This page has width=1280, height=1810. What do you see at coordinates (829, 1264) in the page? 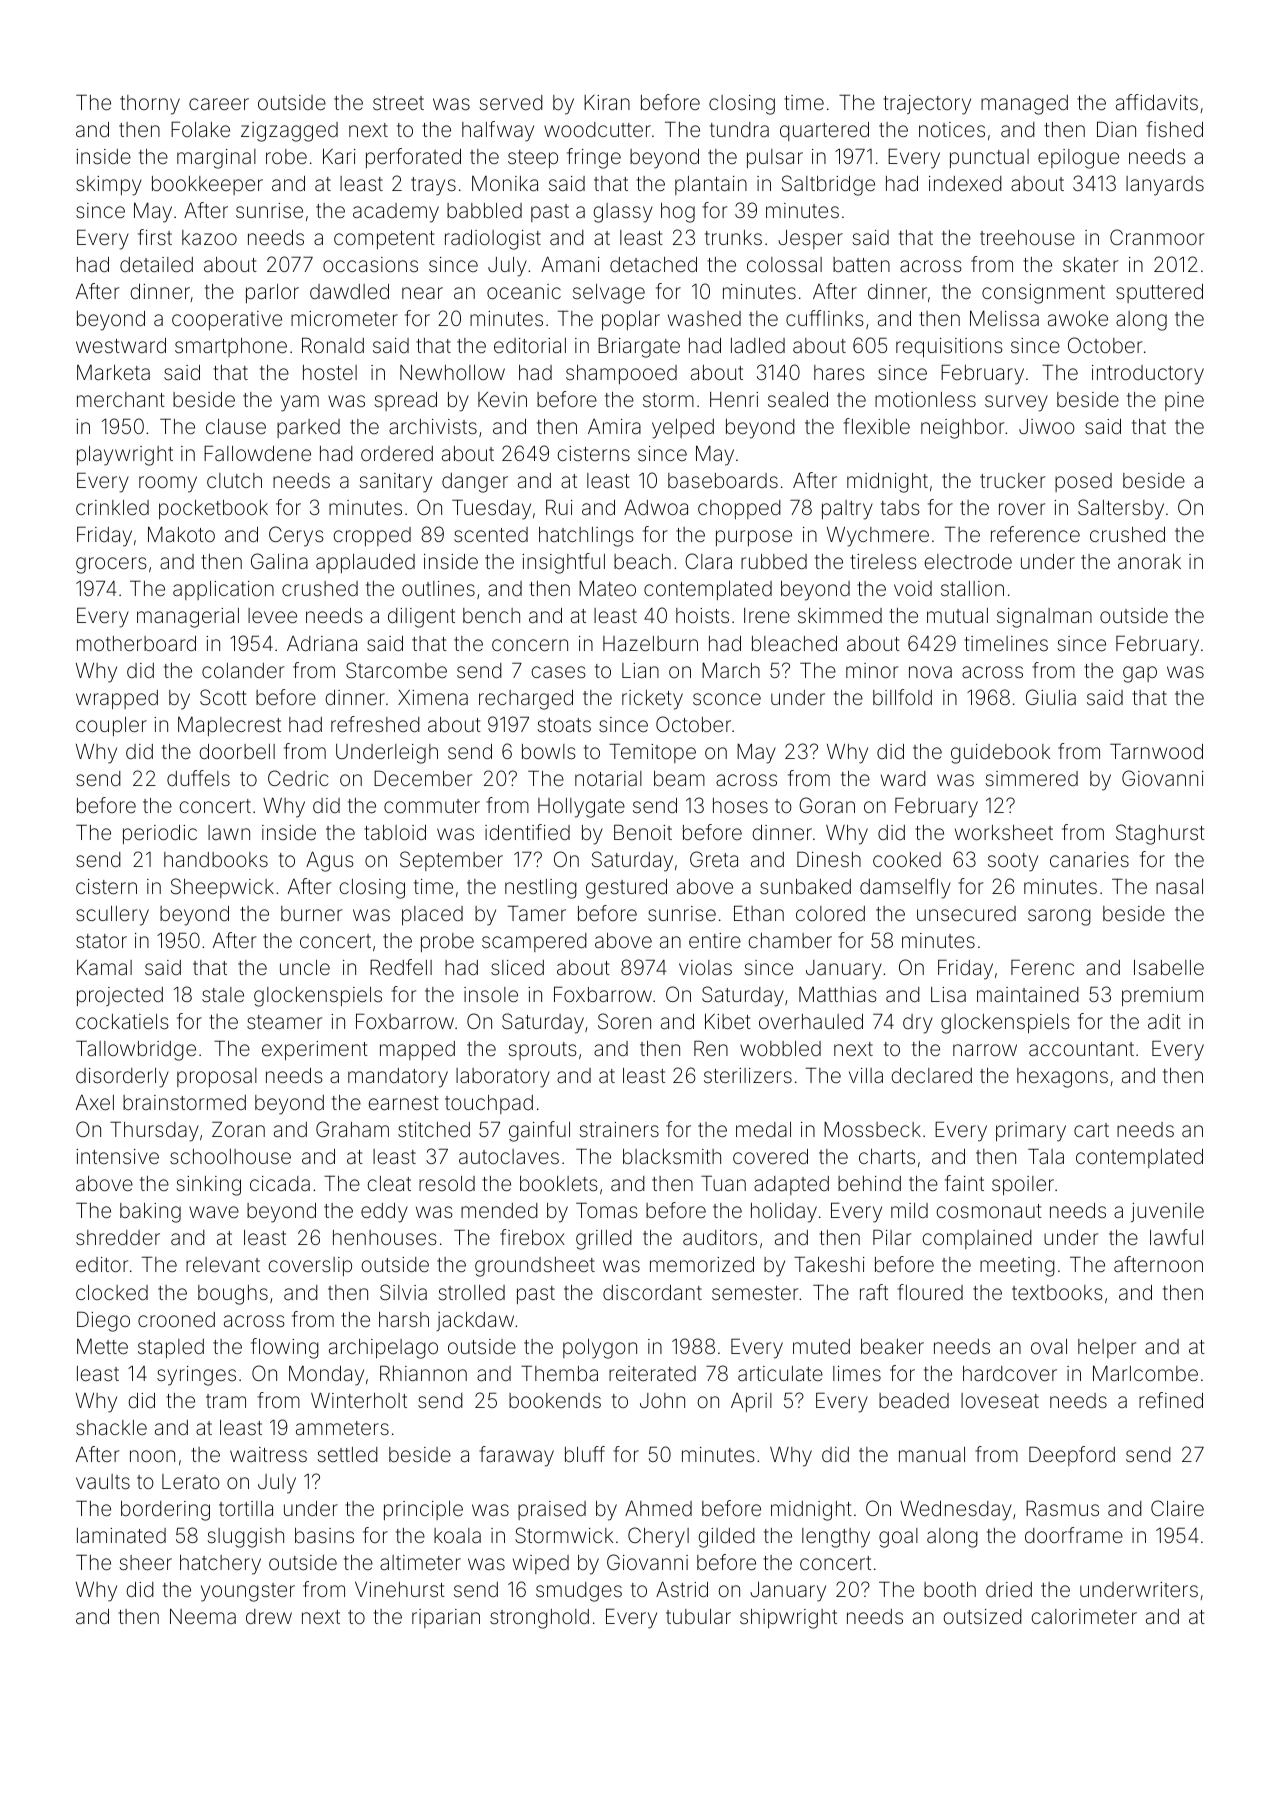
I see `Takeshi` at bounding box center [829, 1264].
